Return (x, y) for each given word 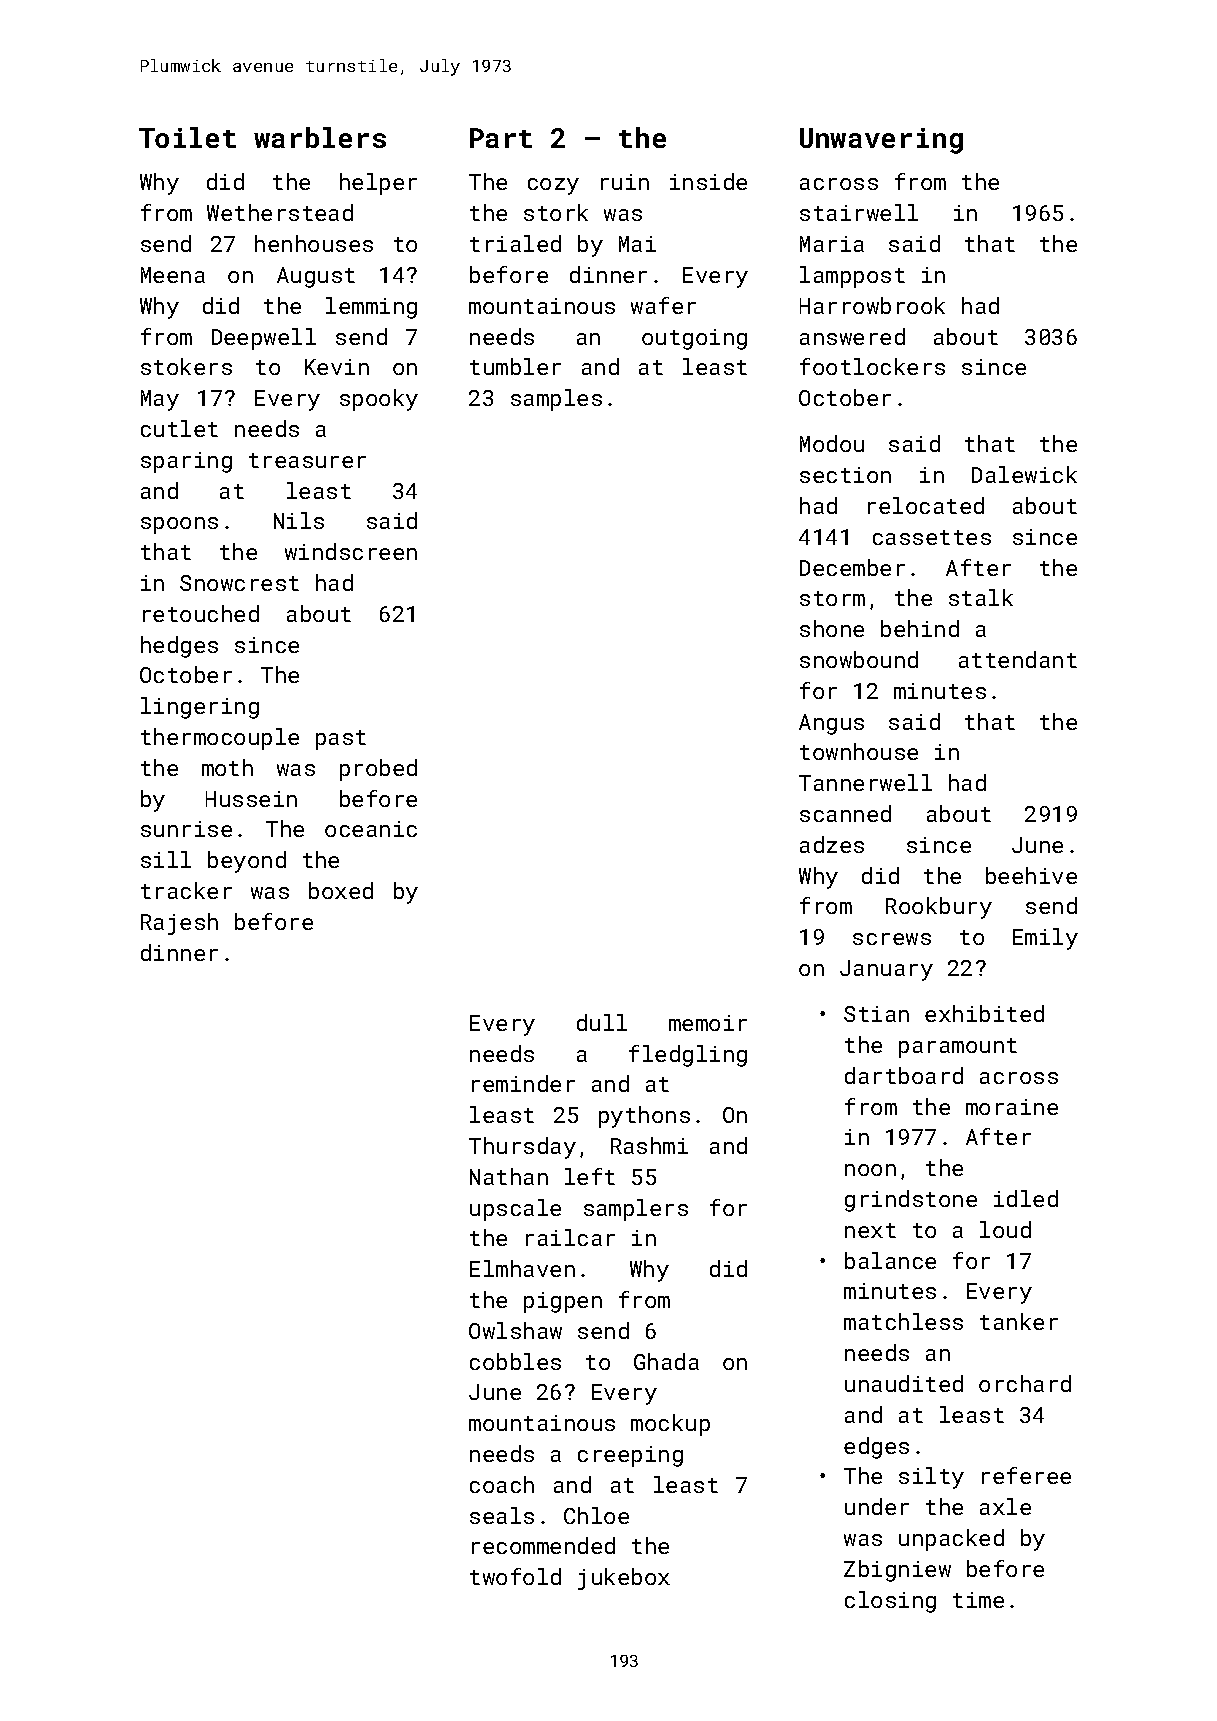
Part (501, 138)
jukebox (624, 1579)
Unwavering (881, 141)
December (852, 567)
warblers (320, 137)
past (341, 740)
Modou (832, 443)
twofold (515, 1576)
